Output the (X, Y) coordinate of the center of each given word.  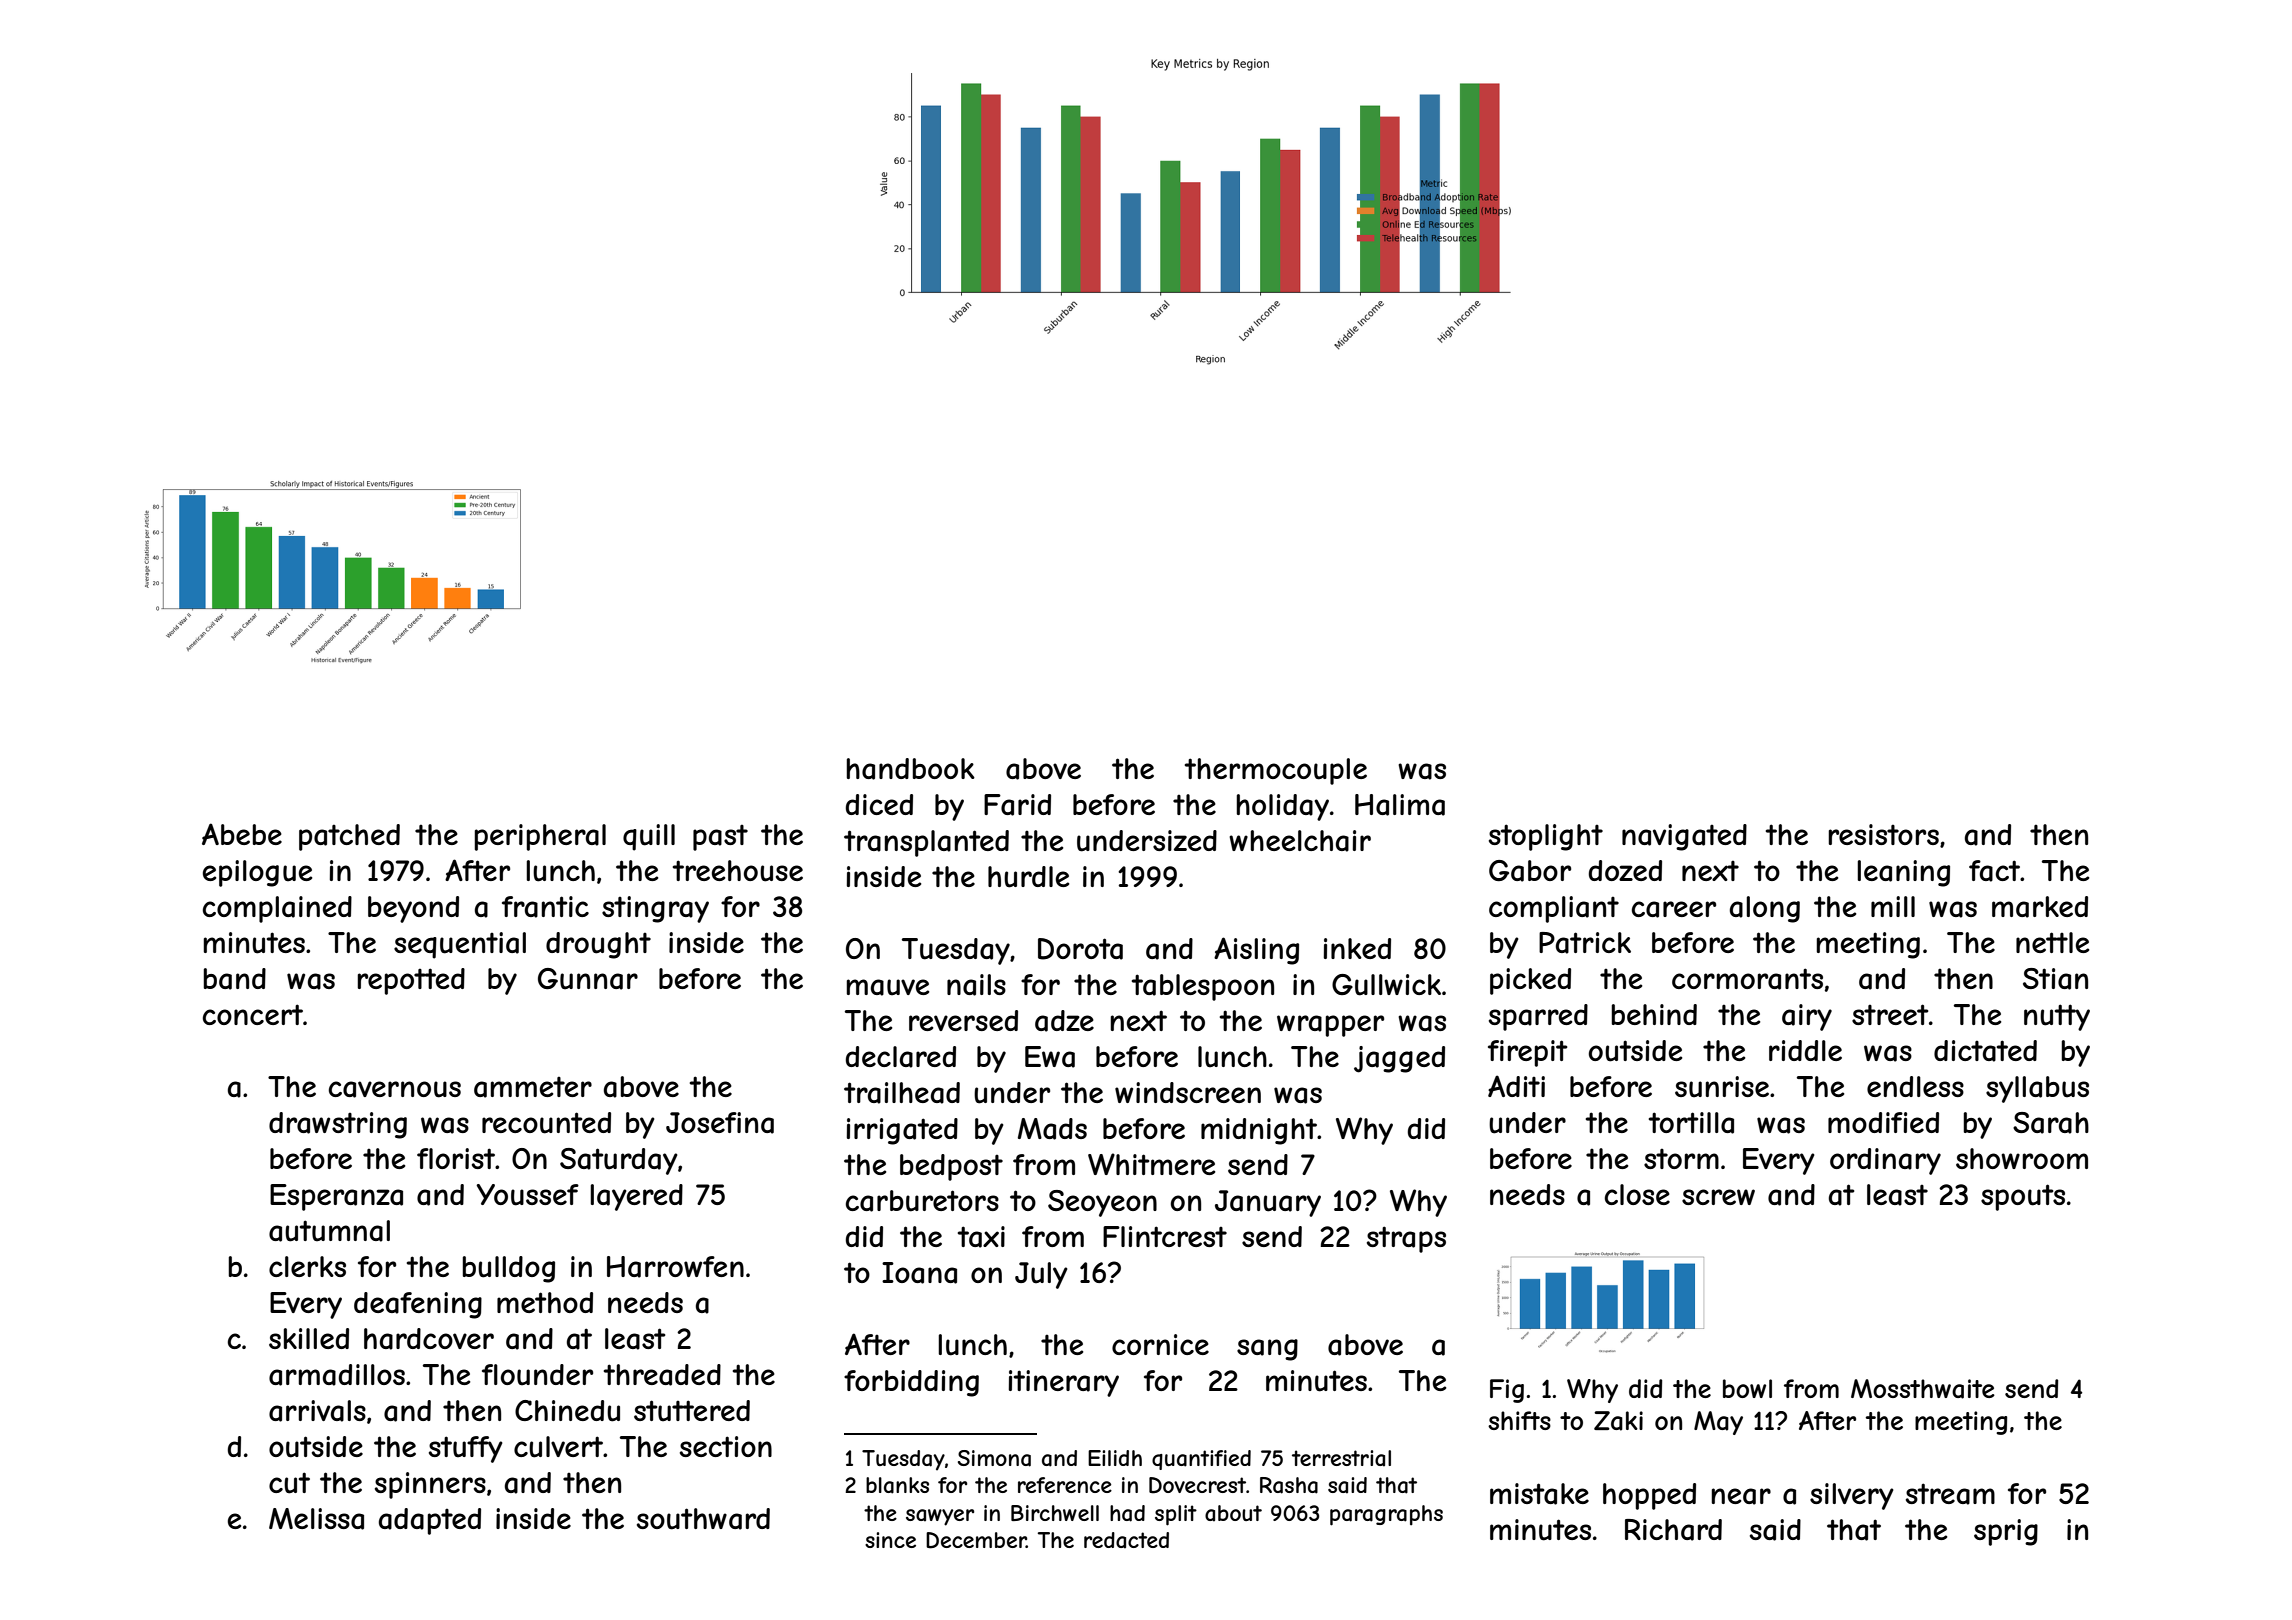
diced (879, 804)
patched (349, 837)
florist (456, 1158)
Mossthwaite (1923, 1389)
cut (289, 1483)
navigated (1684, 837)
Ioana (919, 1273)
